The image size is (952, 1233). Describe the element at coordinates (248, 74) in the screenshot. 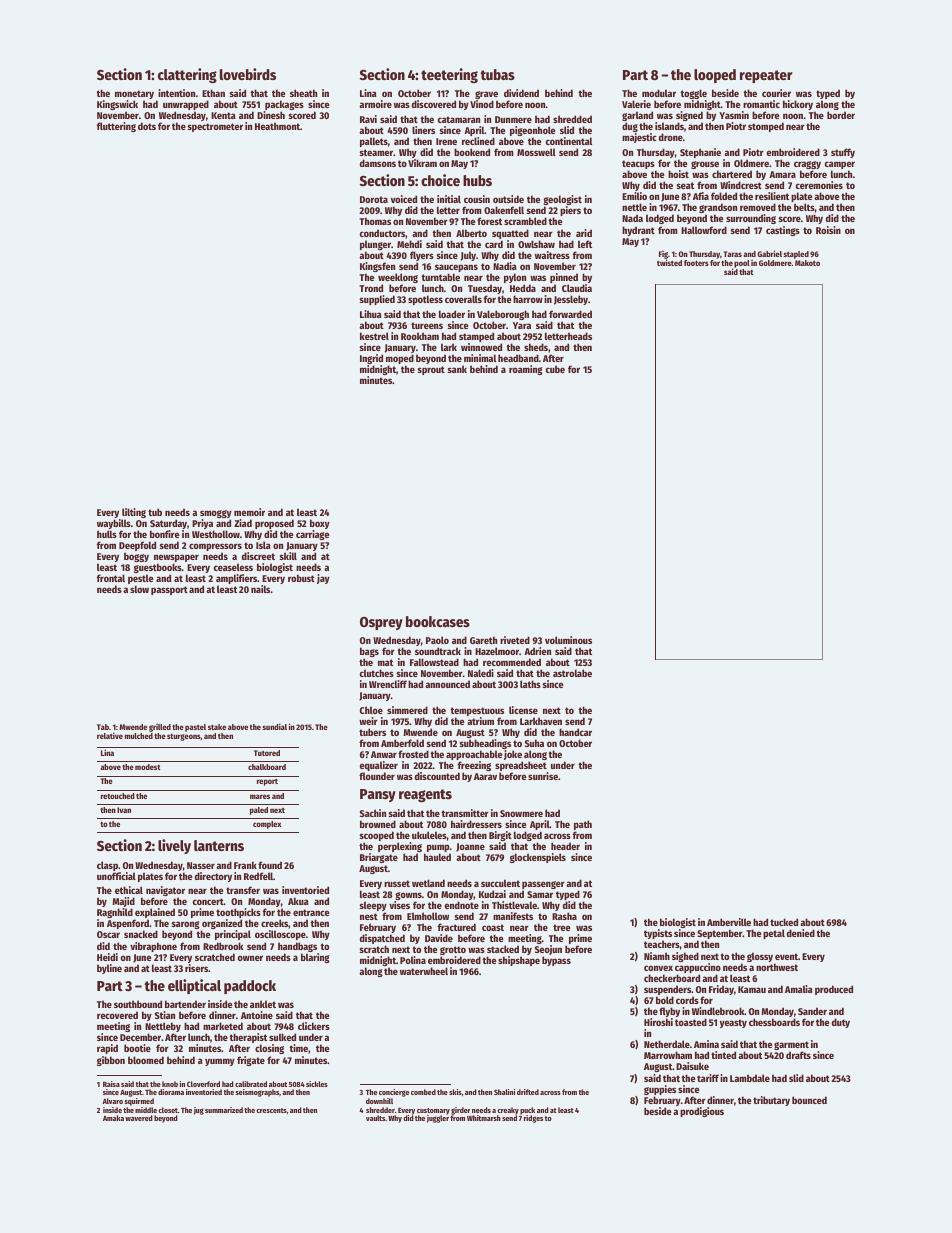

I see `lovebirds` at that location.
